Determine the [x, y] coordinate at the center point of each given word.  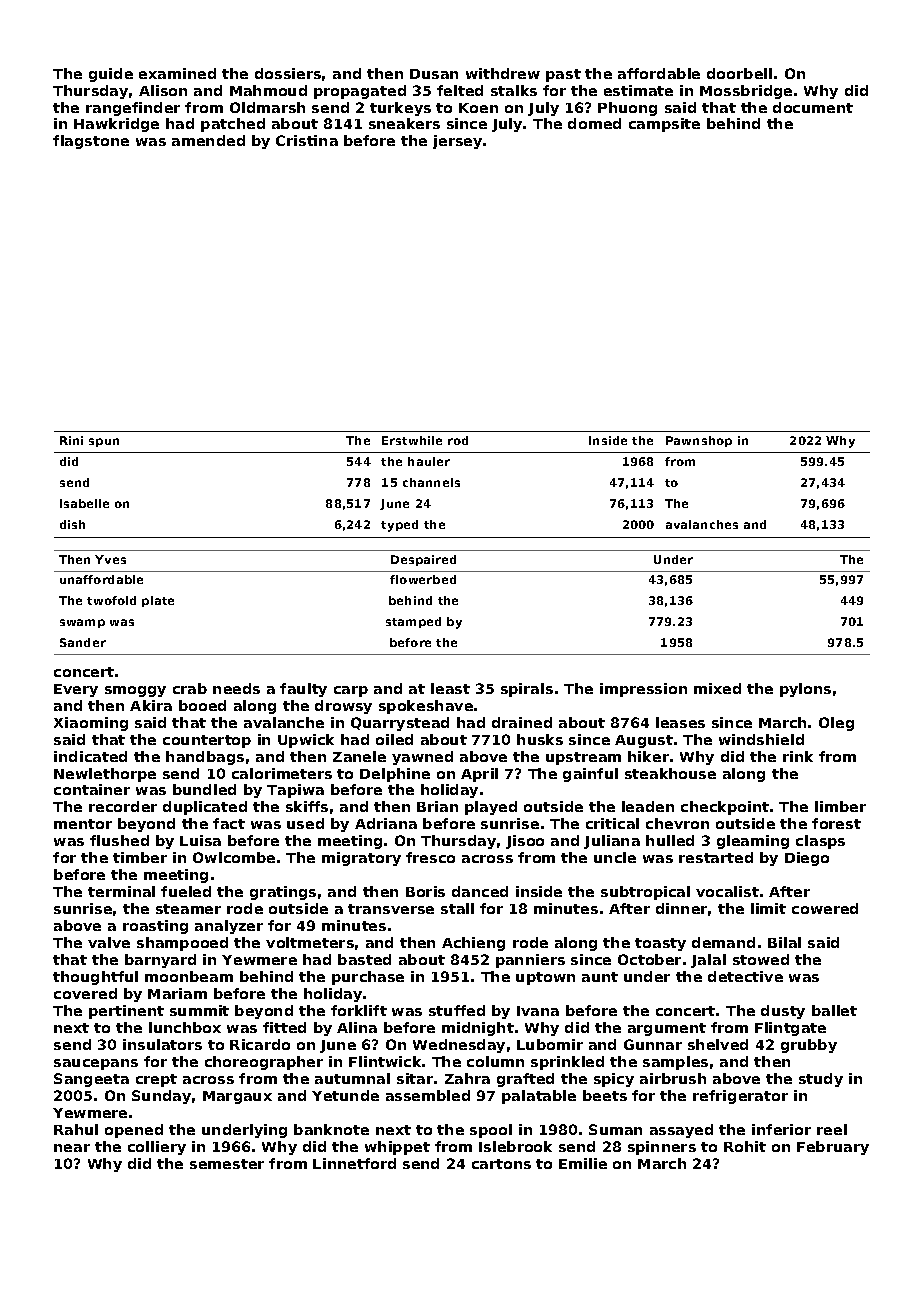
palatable [539, 1097]
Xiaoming [91, 724]
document [813, 107]
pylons [805, 690]
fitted [284, 1027]
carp [351, 691]
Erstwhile [412, 440]
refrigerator [740, 1097]
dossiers [288, 73]
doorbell [739, 73]
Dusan [434, 74]
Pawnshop [699, 441]
